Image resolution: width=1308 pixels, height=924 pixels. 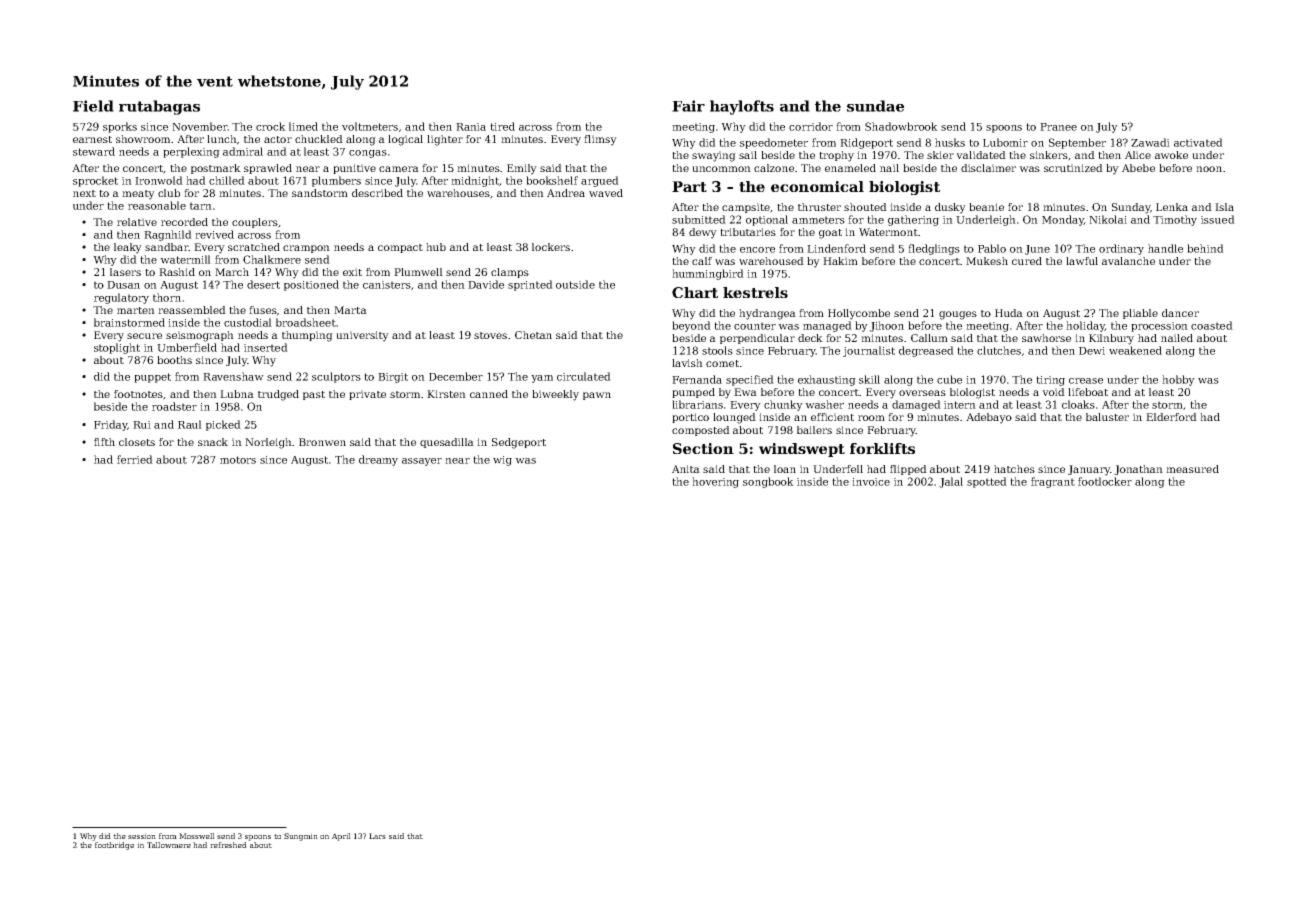 I want to click on Pranee, so click(x=1058, y=127).
